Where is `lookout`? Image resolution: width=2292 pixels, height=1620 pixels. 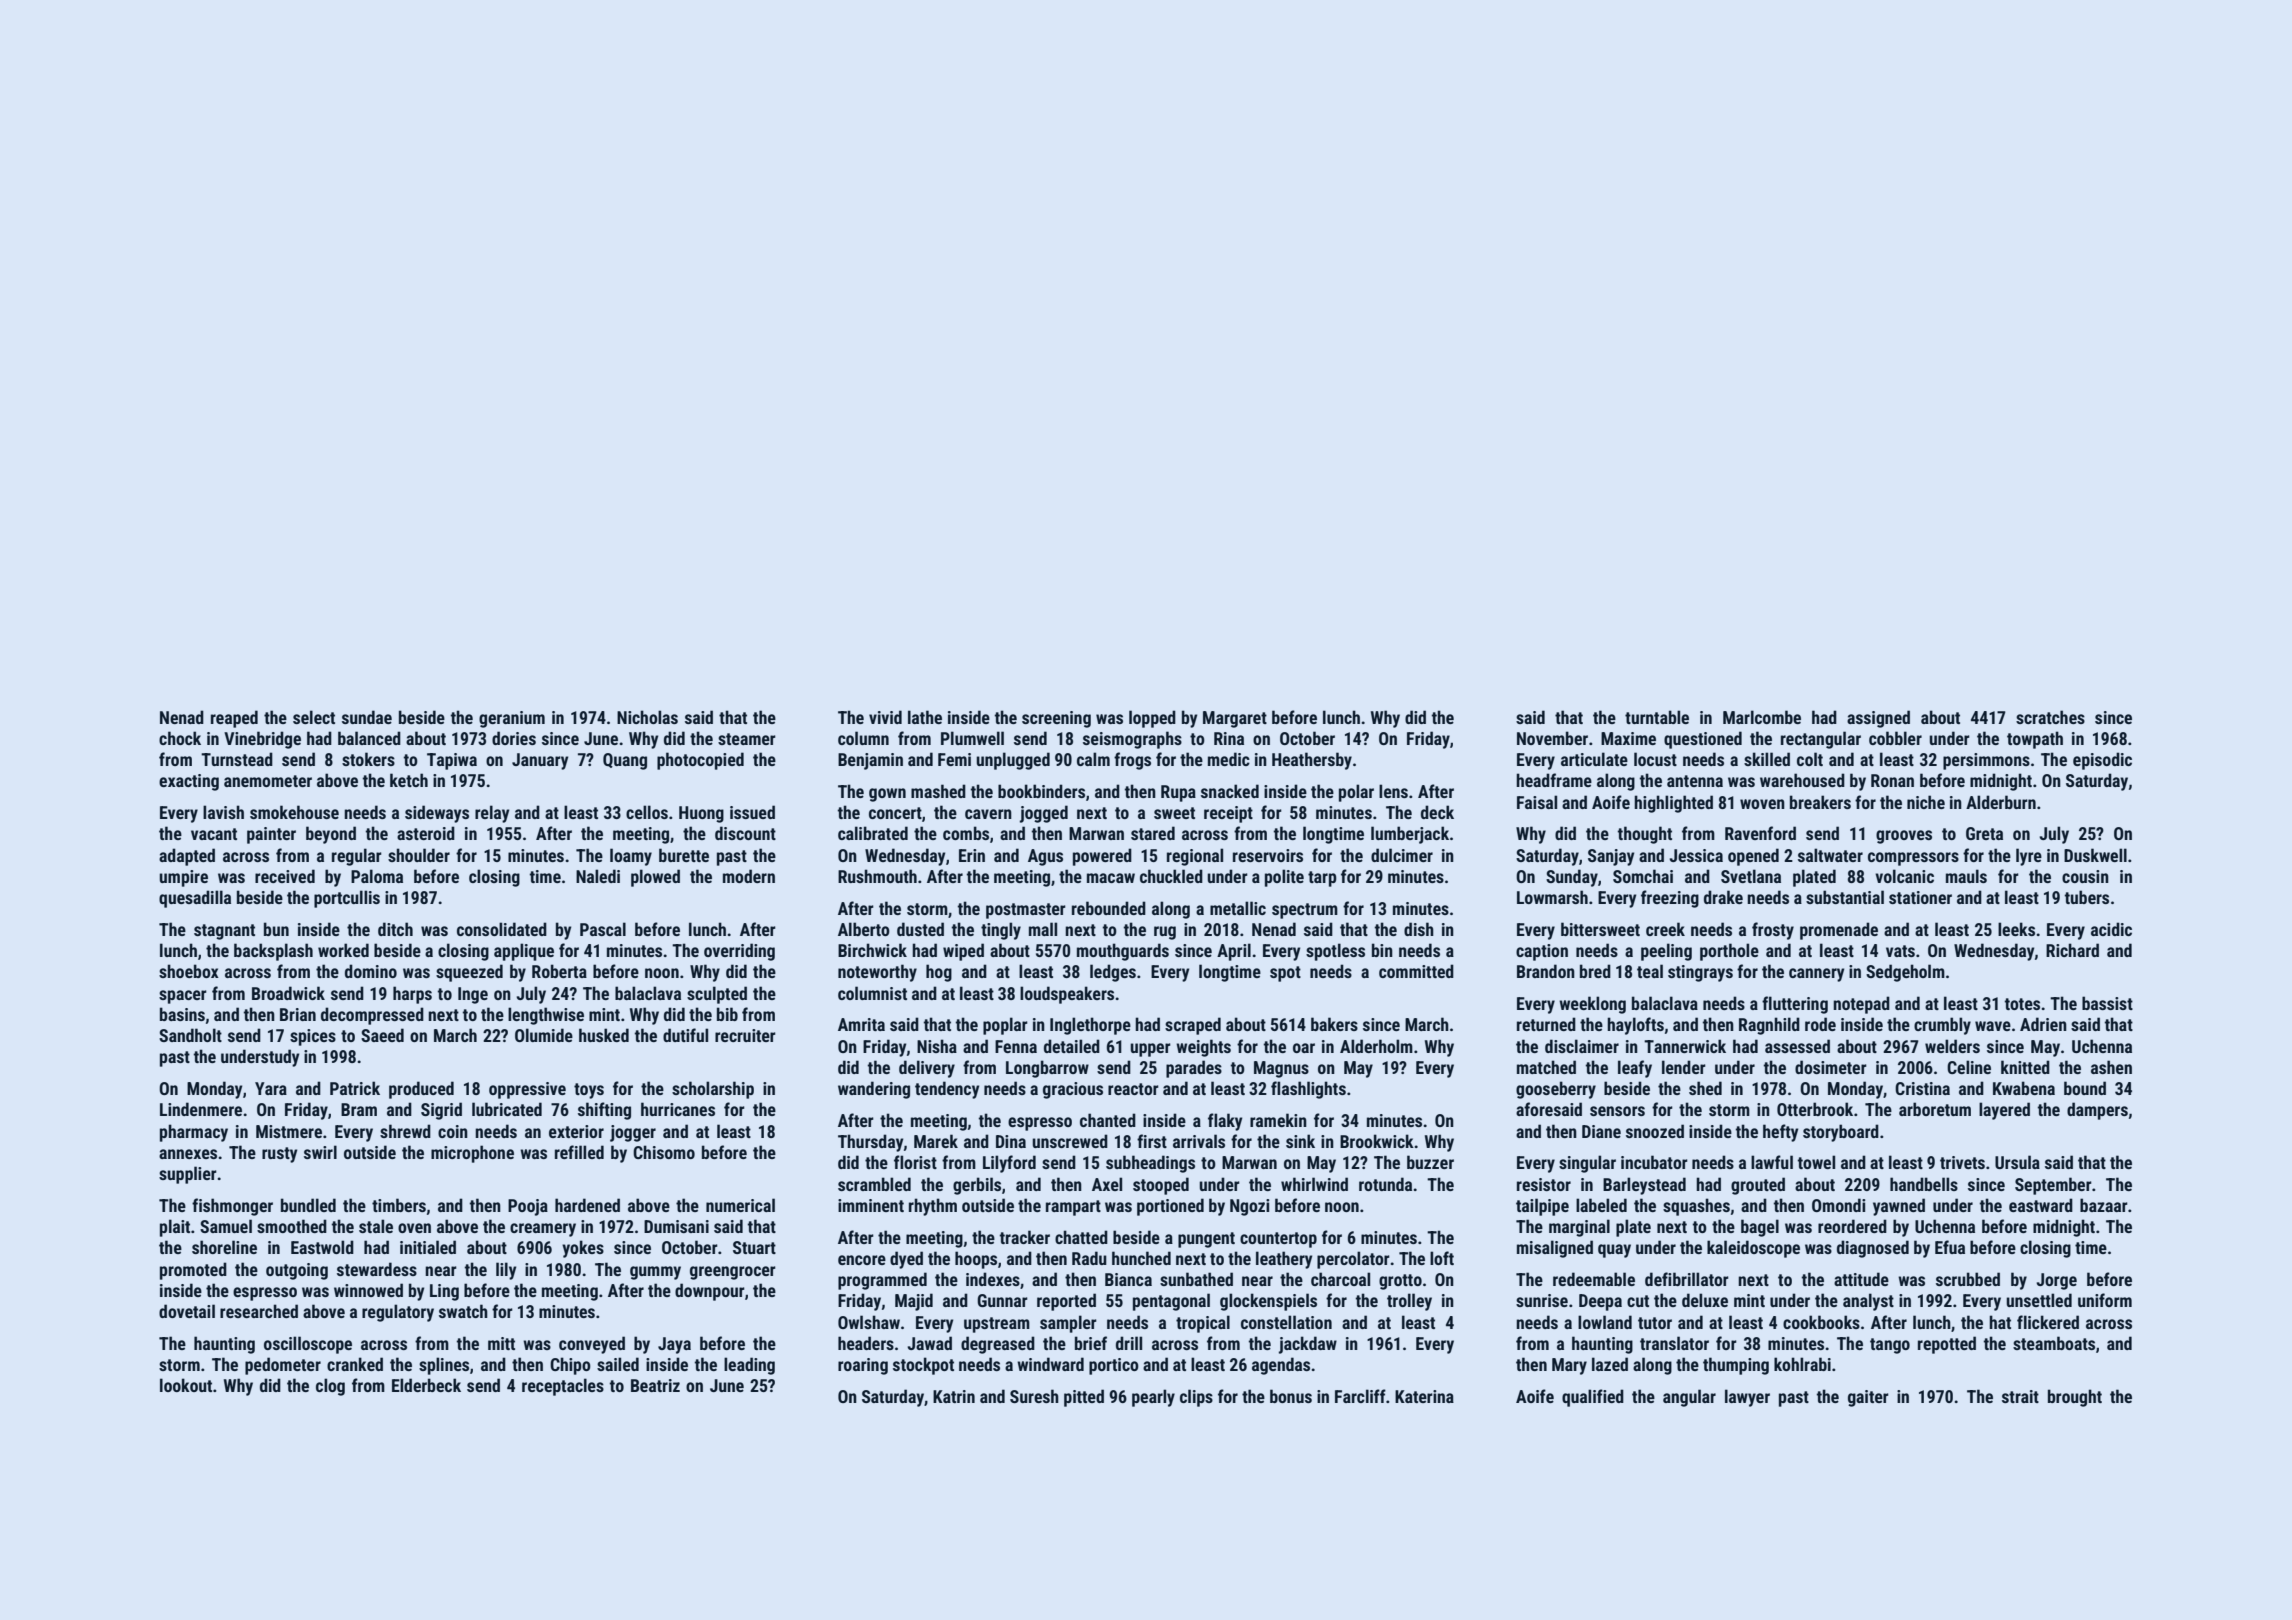
lookout is located at coordinates (186, 1385).
